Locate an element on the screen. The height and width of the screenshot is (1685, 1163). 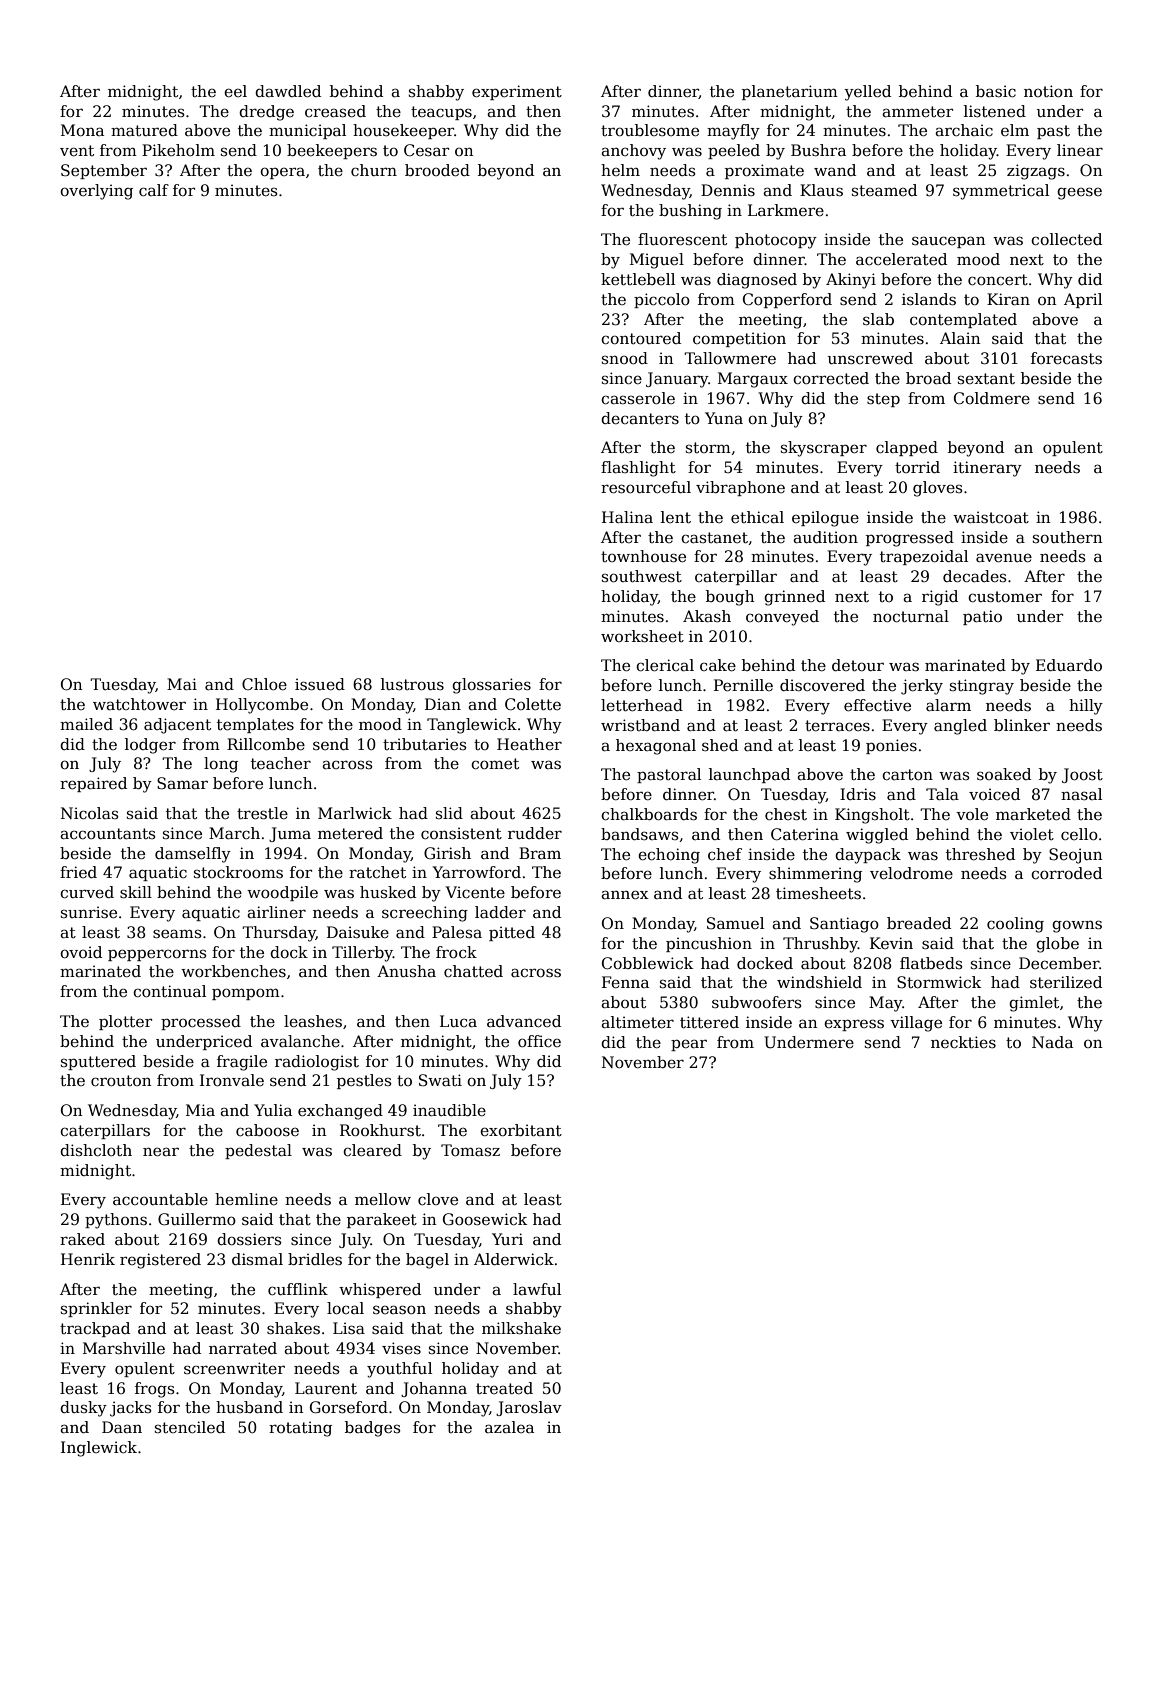
narrated is located at coordinates (243, 1348).
